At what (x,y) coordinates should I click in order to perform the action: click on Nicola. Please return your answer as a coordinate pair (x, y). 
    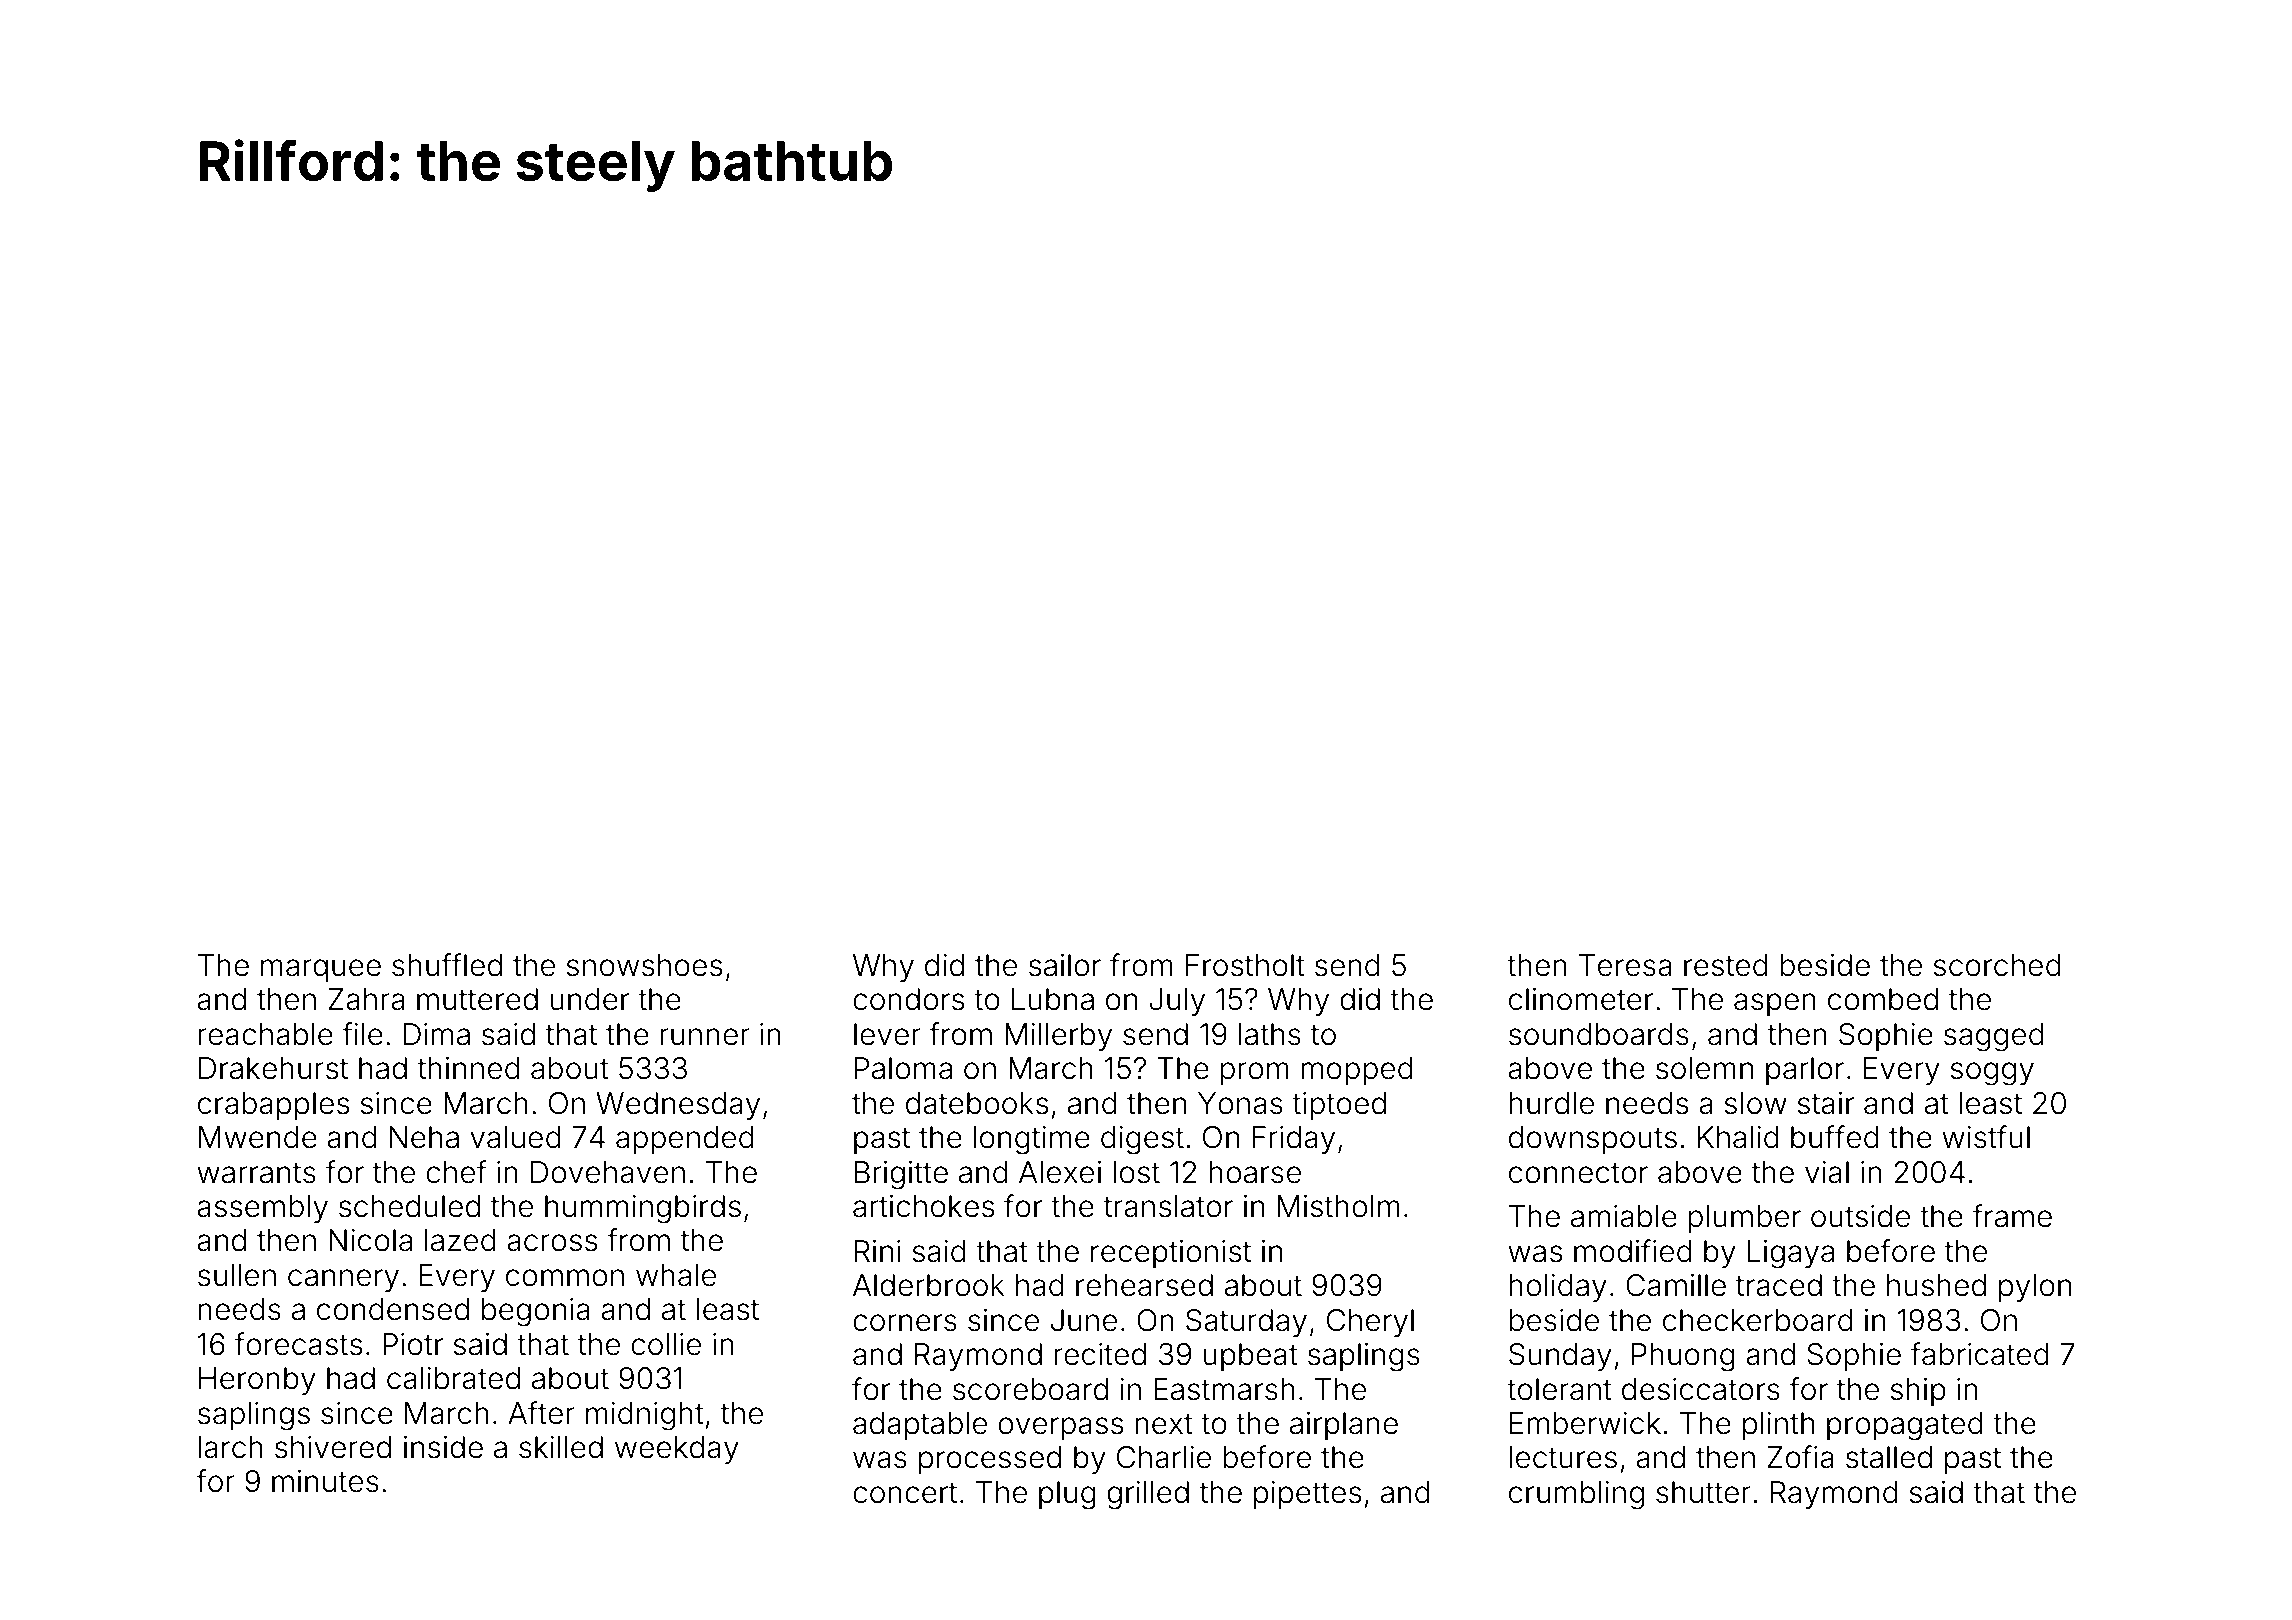
    Looking at the image, I should click on (370, 1240).
